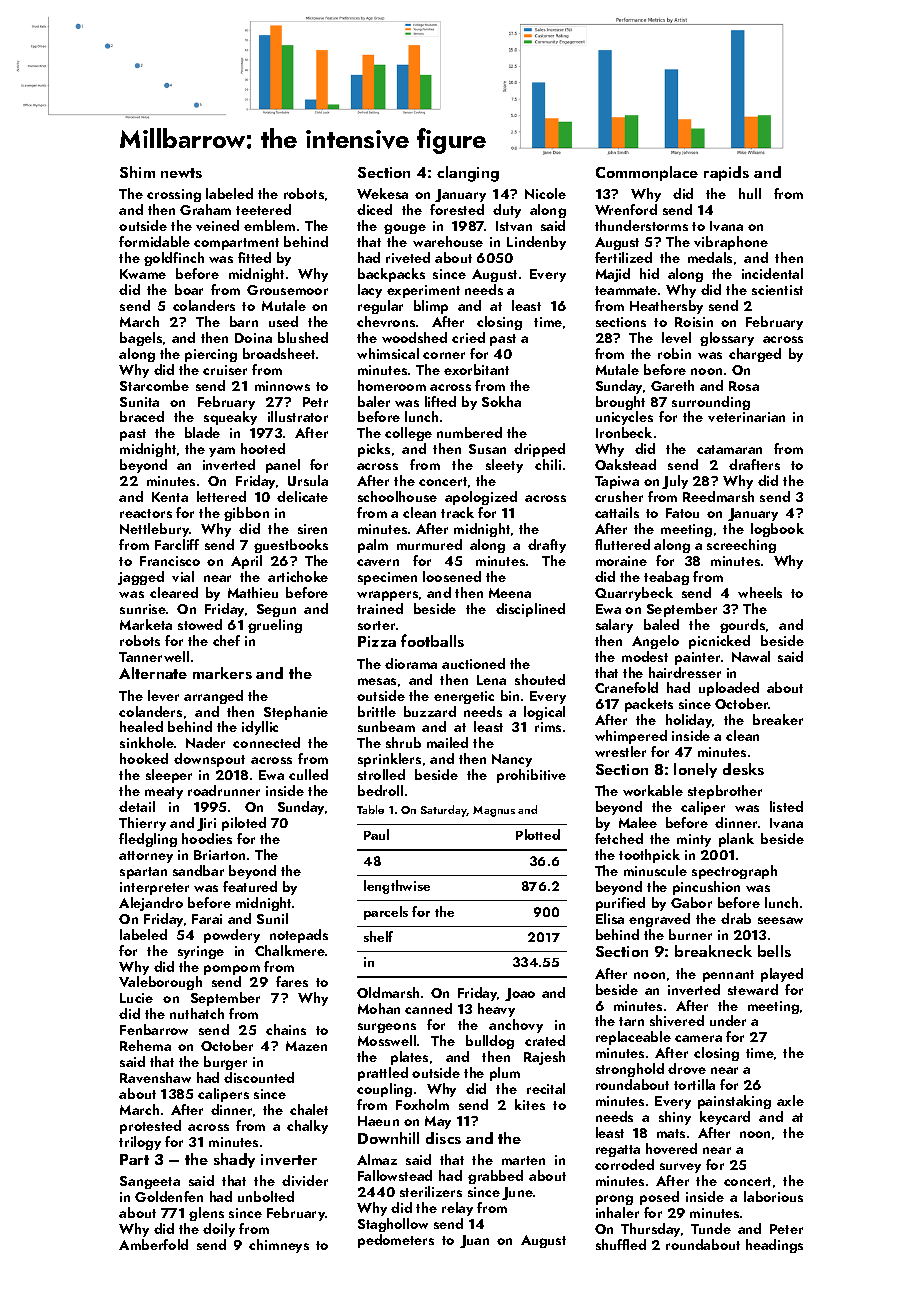 The width and height of the document is (924, 1308). I want to click on picnicked, so click(719, 642).
